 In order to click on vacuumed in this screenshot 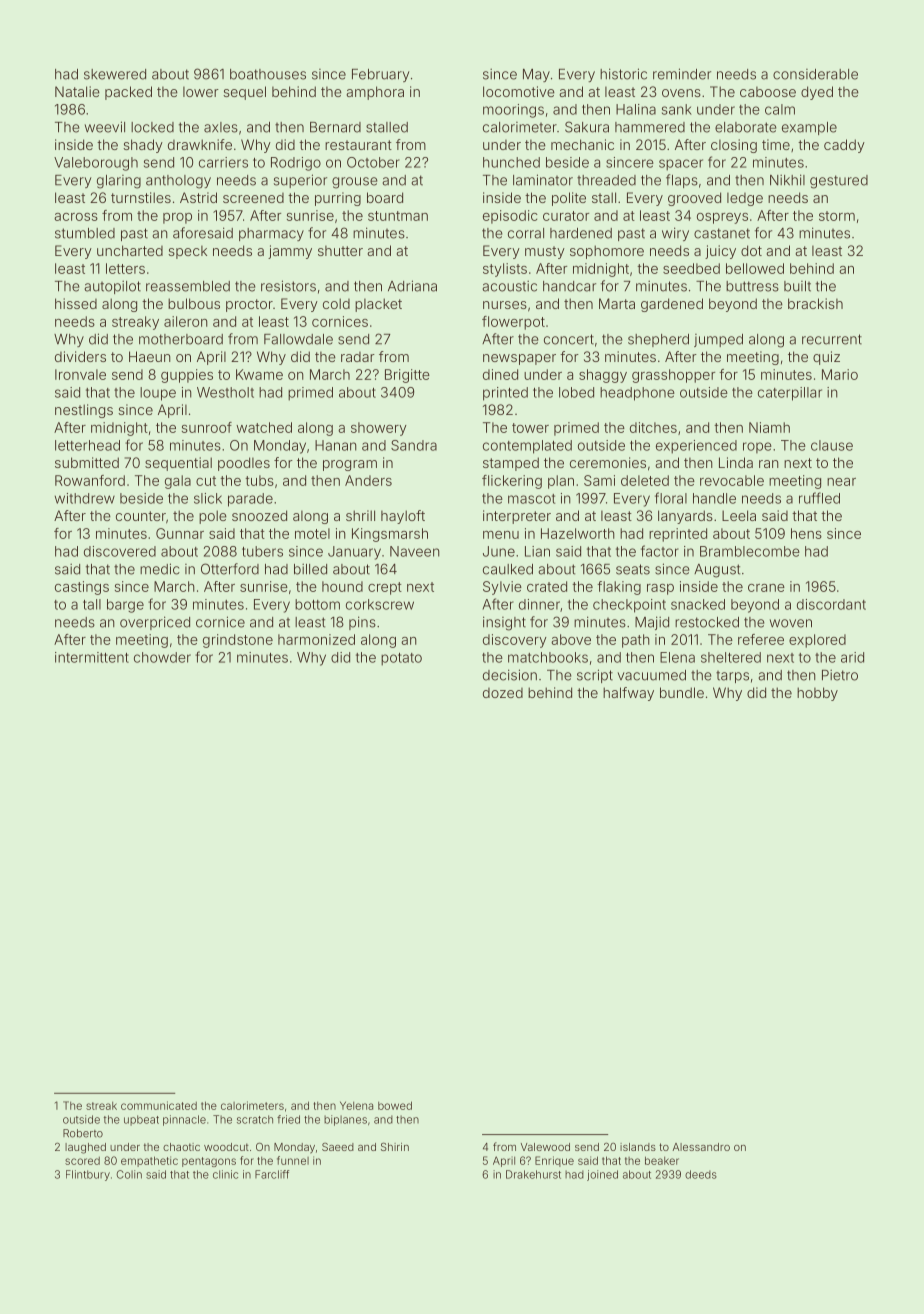, I will do `click(652, 675)`.
